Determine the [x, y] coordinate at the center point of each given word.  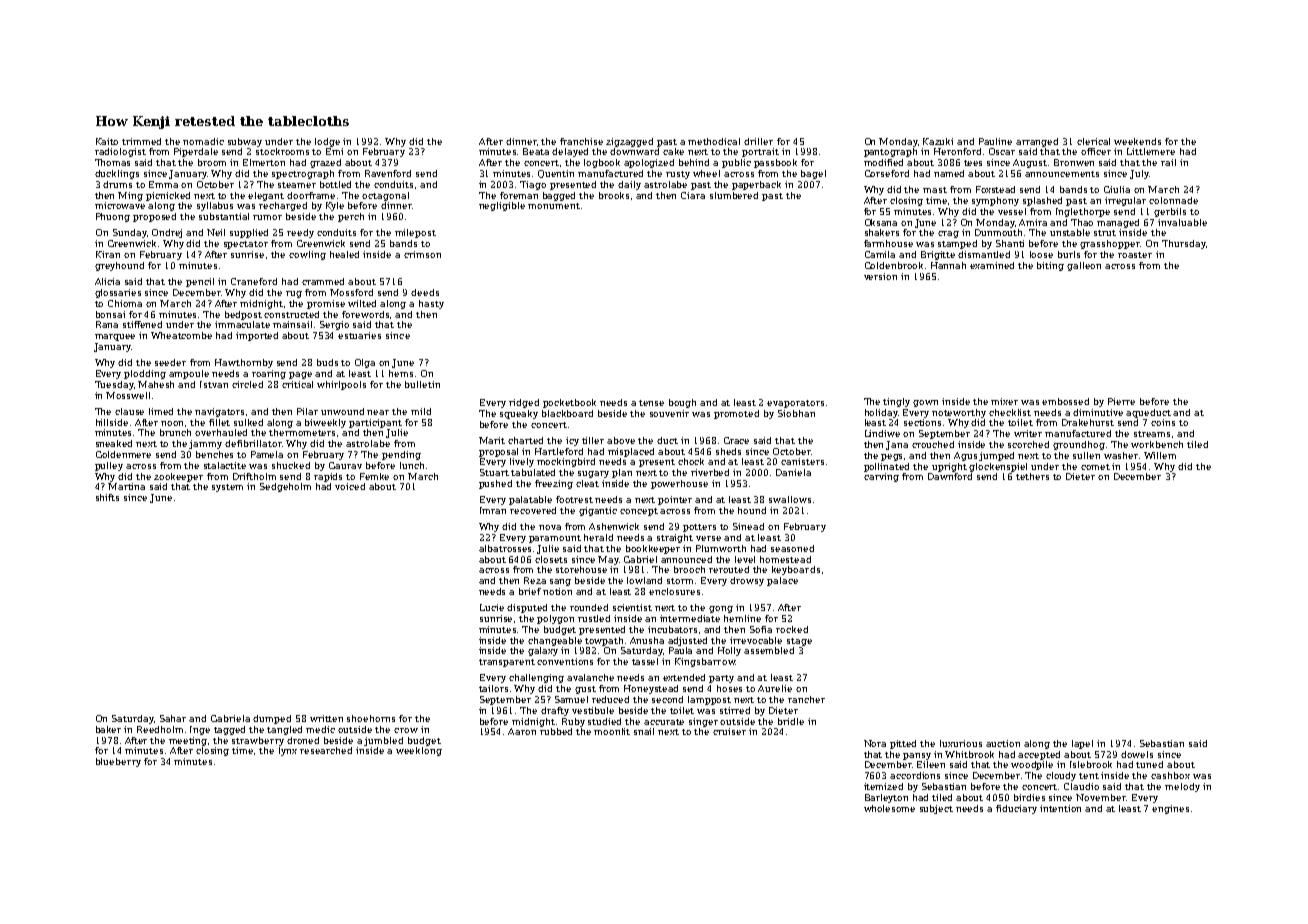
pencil [200, 282]
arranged [1037, 142]
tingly [896, 402]
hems [401, 373]
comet [1095, 467]
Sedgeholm [285, 487]
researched [326, 750]
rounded [589, 607]
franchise [581, 141]
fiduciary [1016, 809]
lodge [327, 142]
